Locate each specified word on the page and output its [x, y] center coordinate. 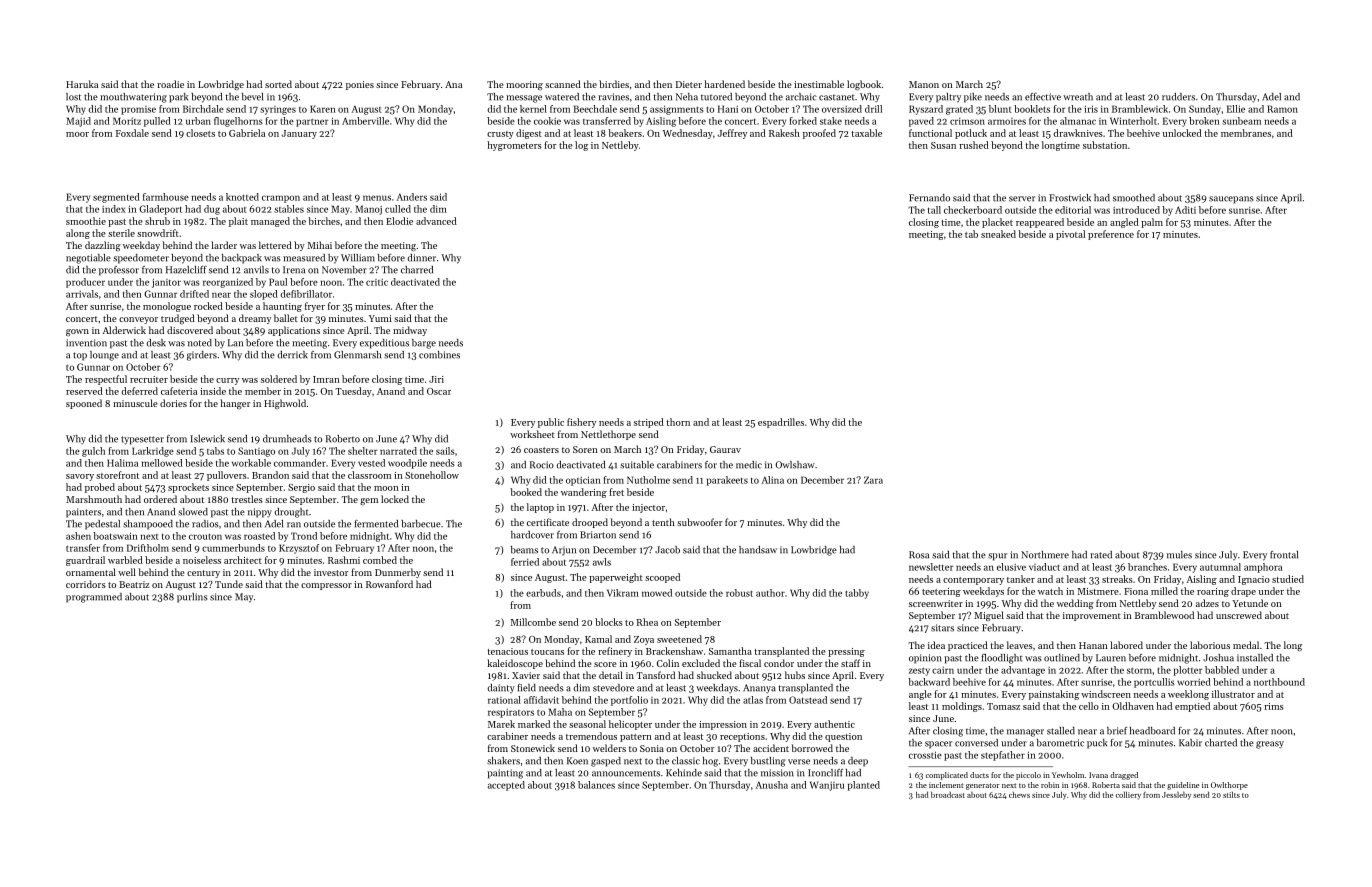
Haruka [82, 84]
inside [213, 391]
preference [1111, 235]
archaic [801, 97]
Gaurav [725, 449]
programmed [94, 598]
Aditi [1185, 210]
